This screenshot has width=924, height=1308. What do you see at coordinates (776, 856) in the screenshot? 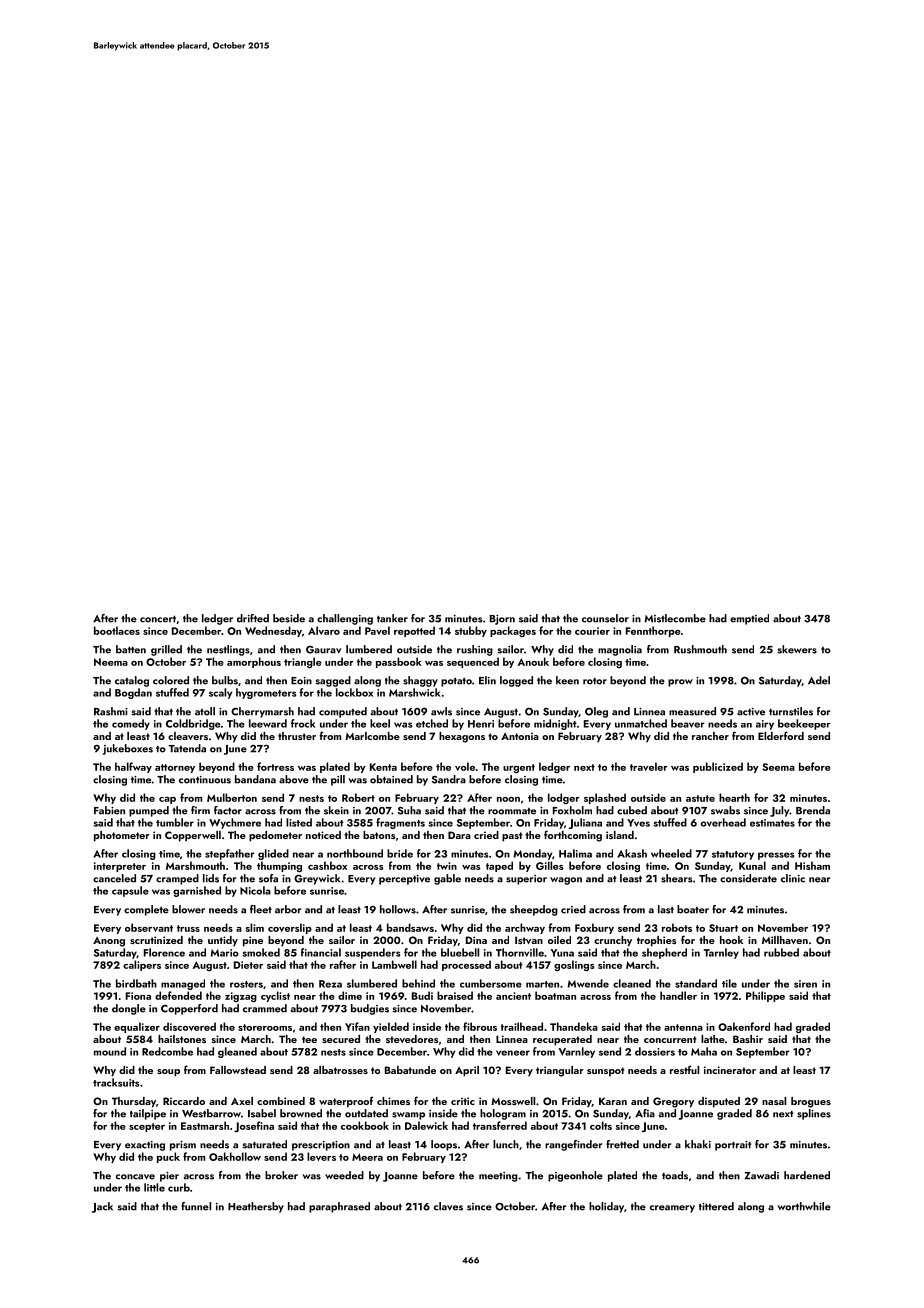
I see `presses` at bounding box center [776, 856].
